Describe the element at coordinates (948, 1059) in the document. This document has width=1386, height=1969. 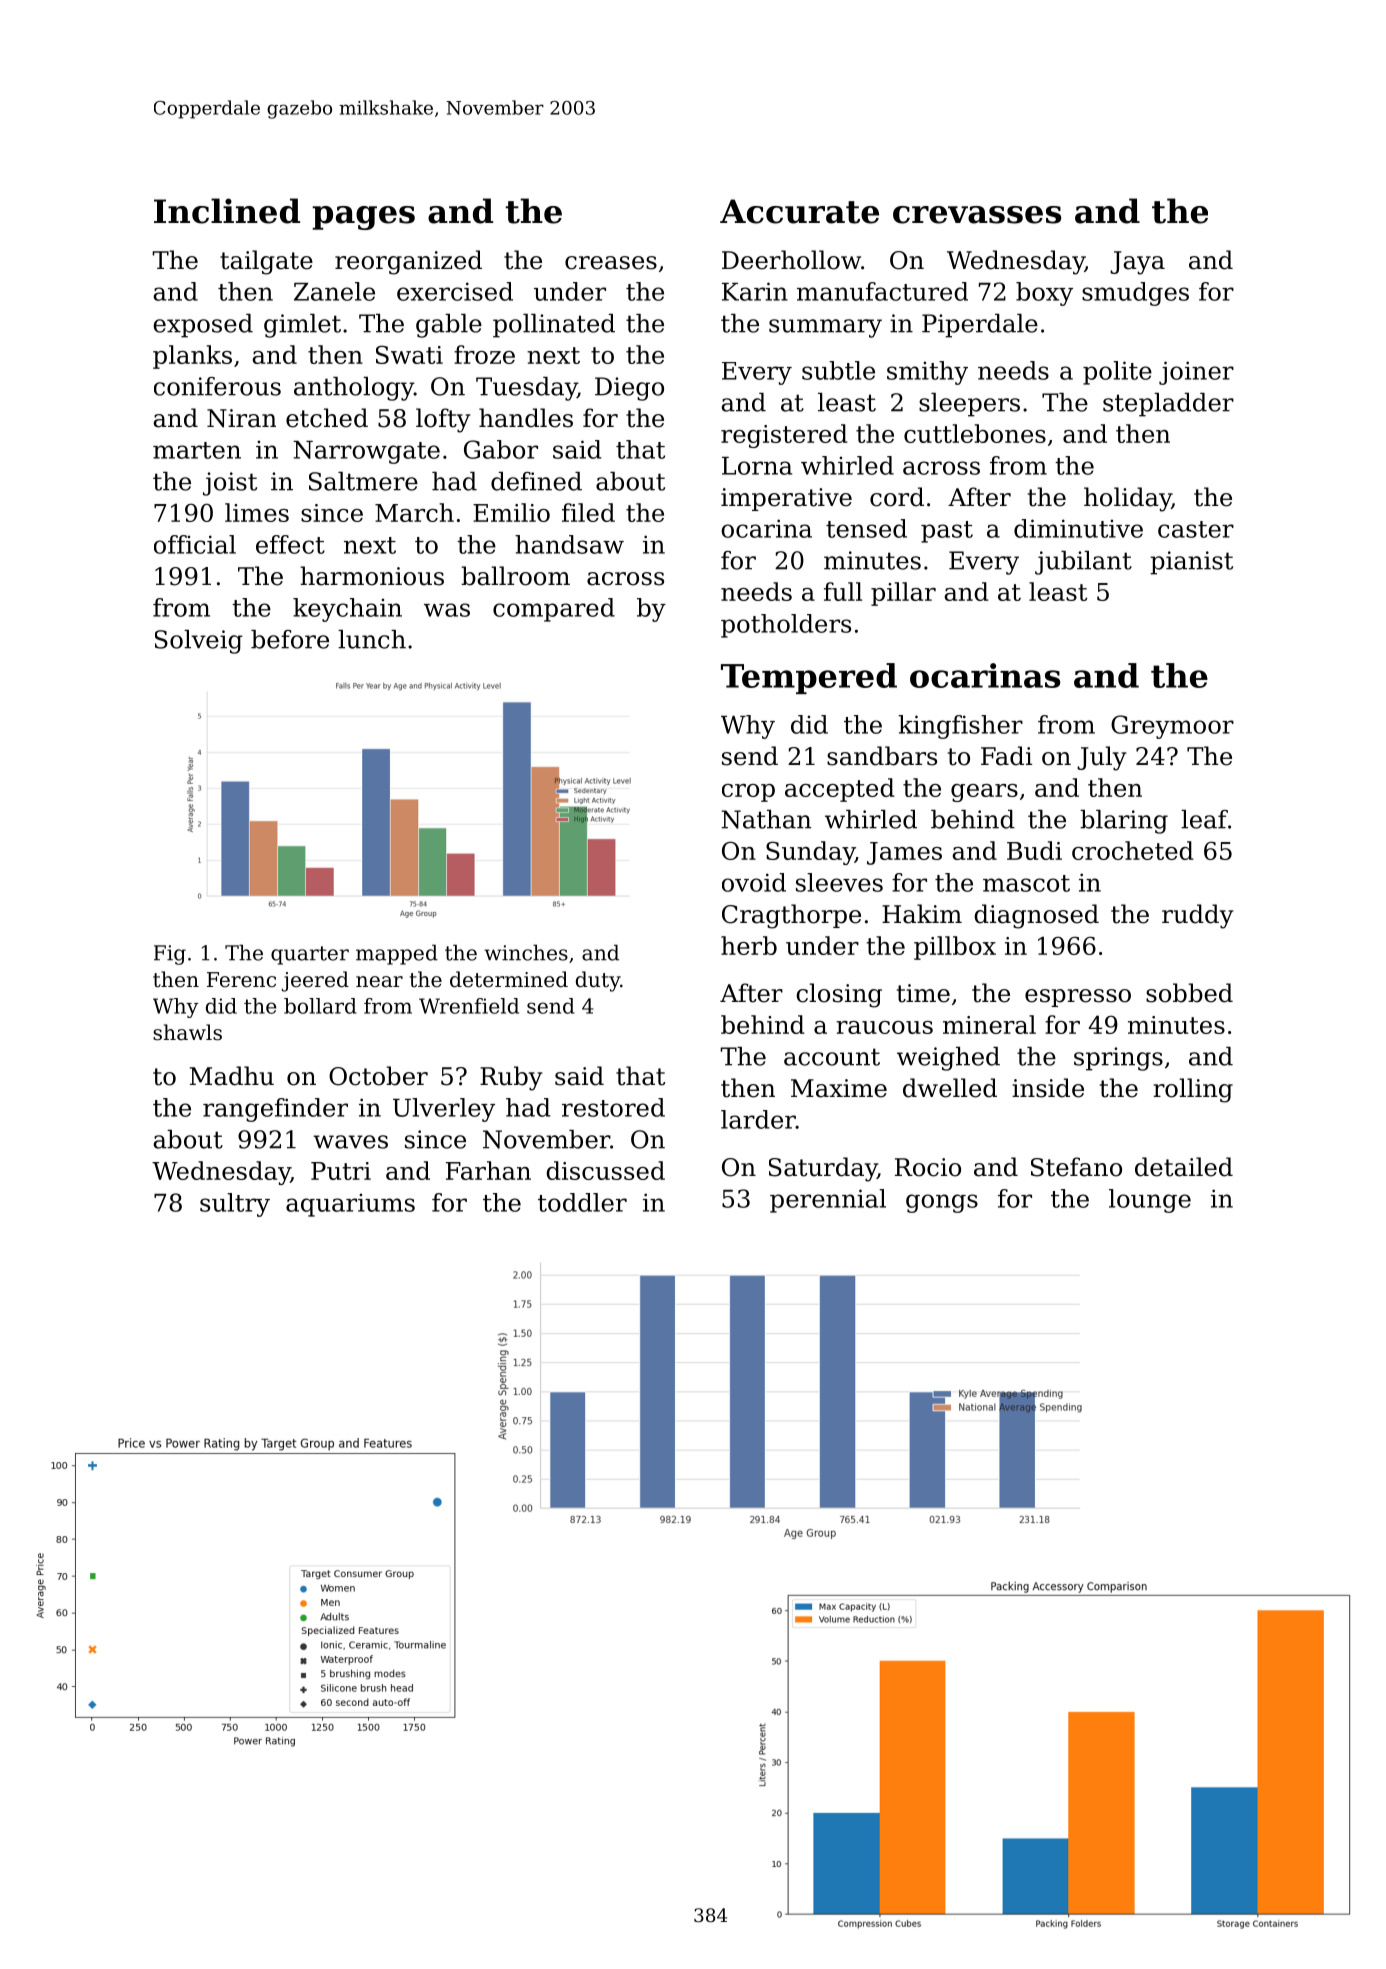
I see `weighed` at that location.
